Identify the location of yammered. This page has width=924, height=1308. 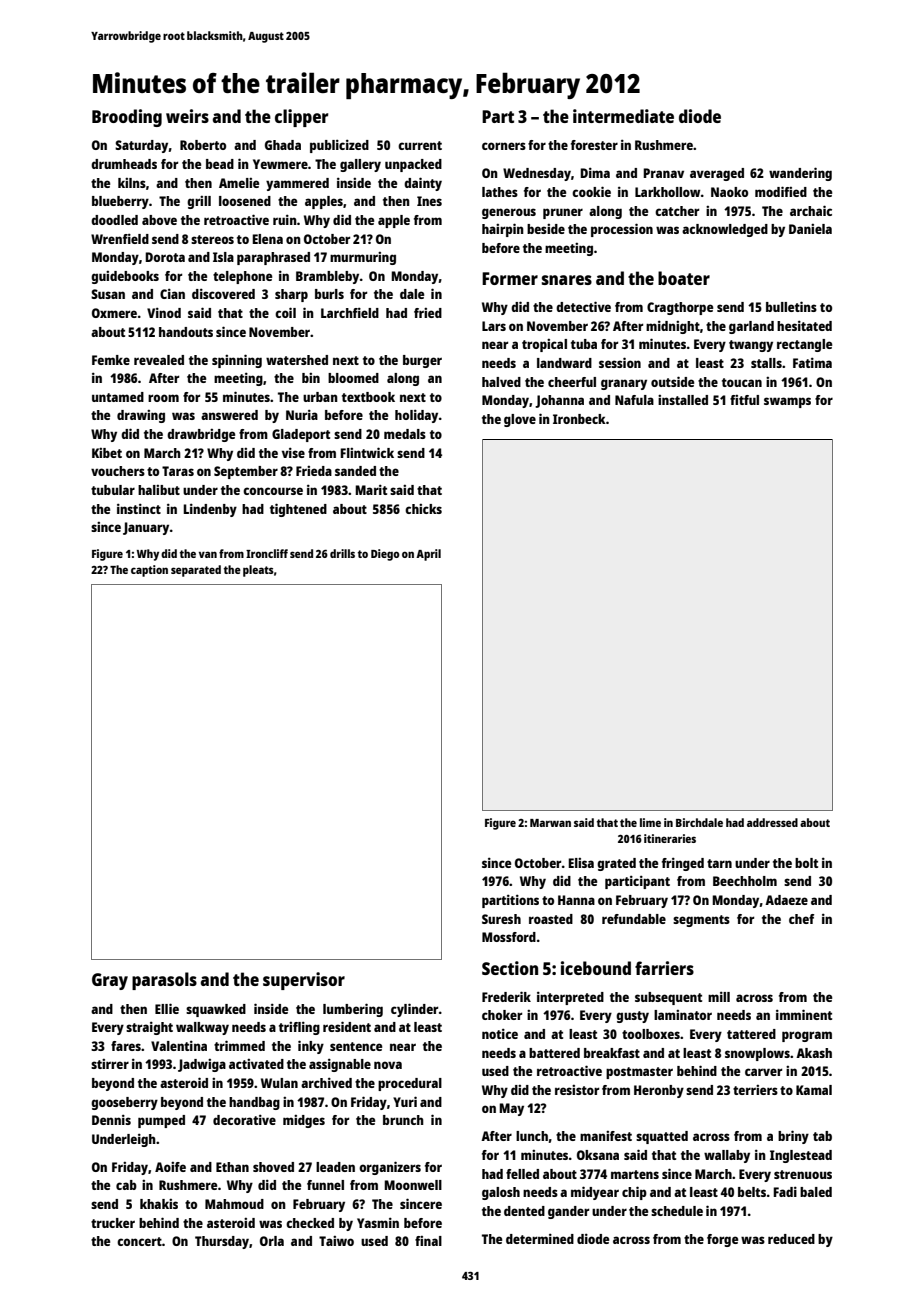
(297, 184).
